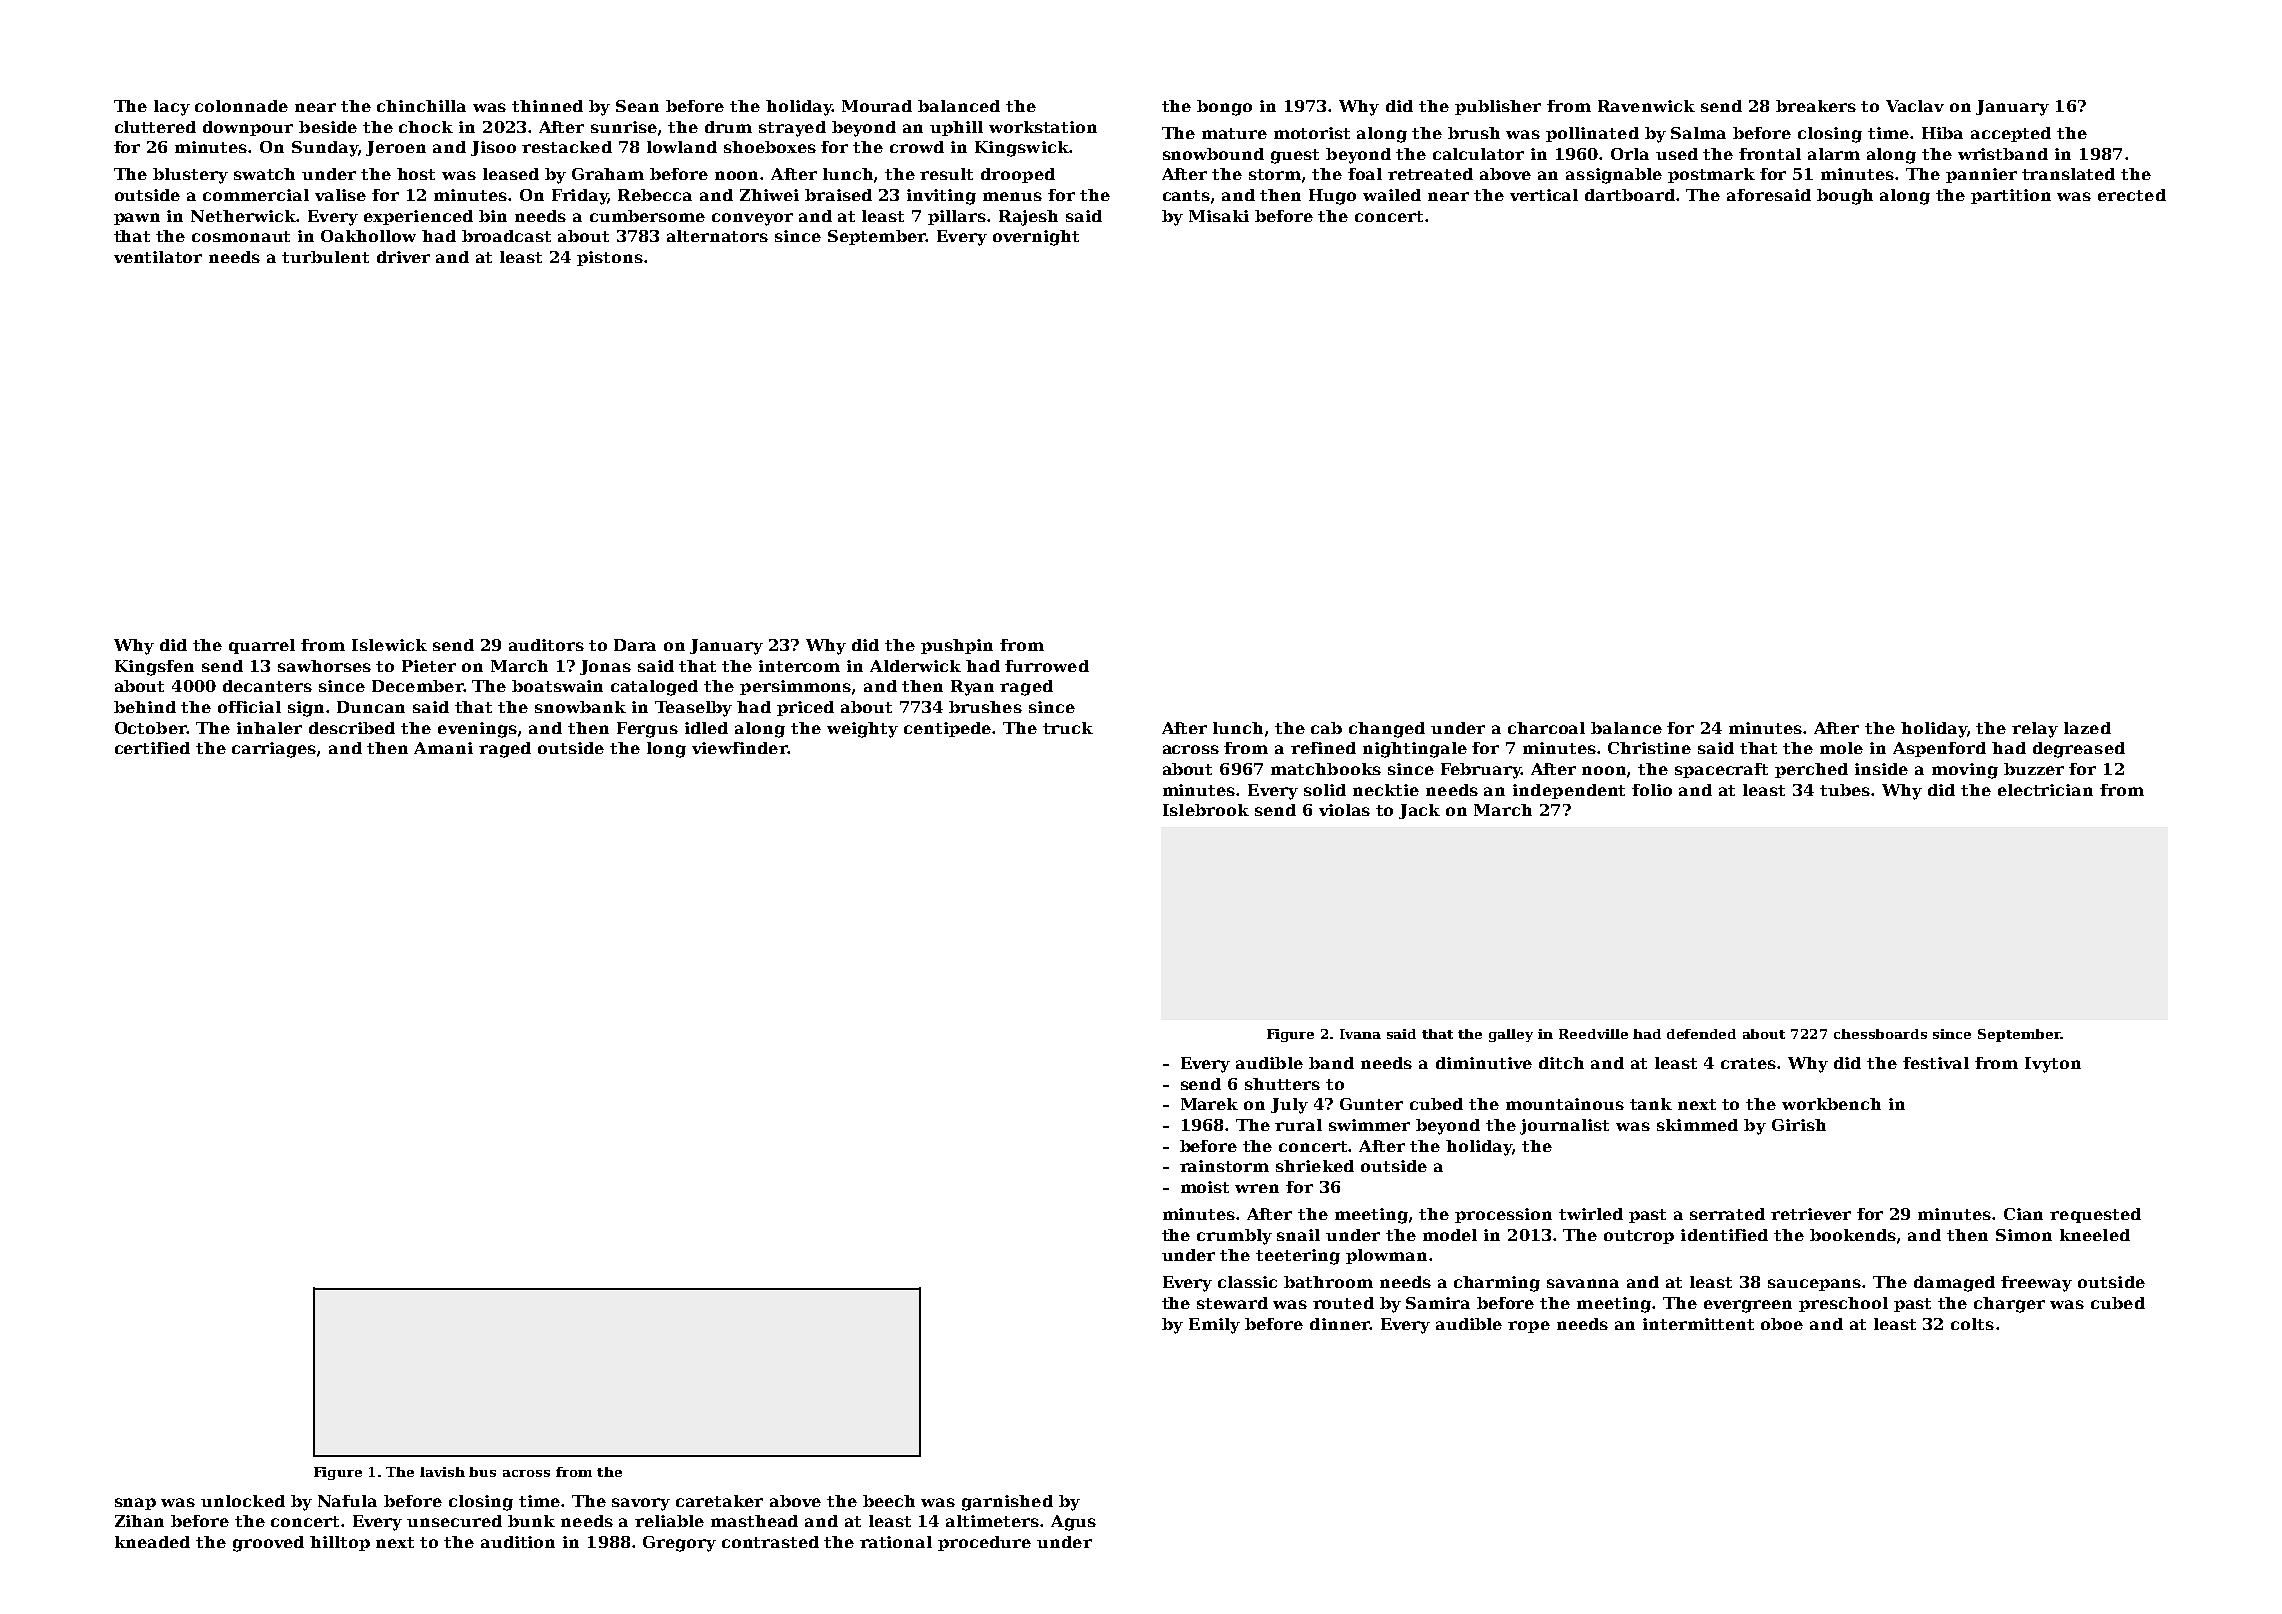 The image size is (2282, 1614). What do you see at coordinates (135, 1504) in the screenshot?
I see `snap` at bounding box center [135, 1504].
